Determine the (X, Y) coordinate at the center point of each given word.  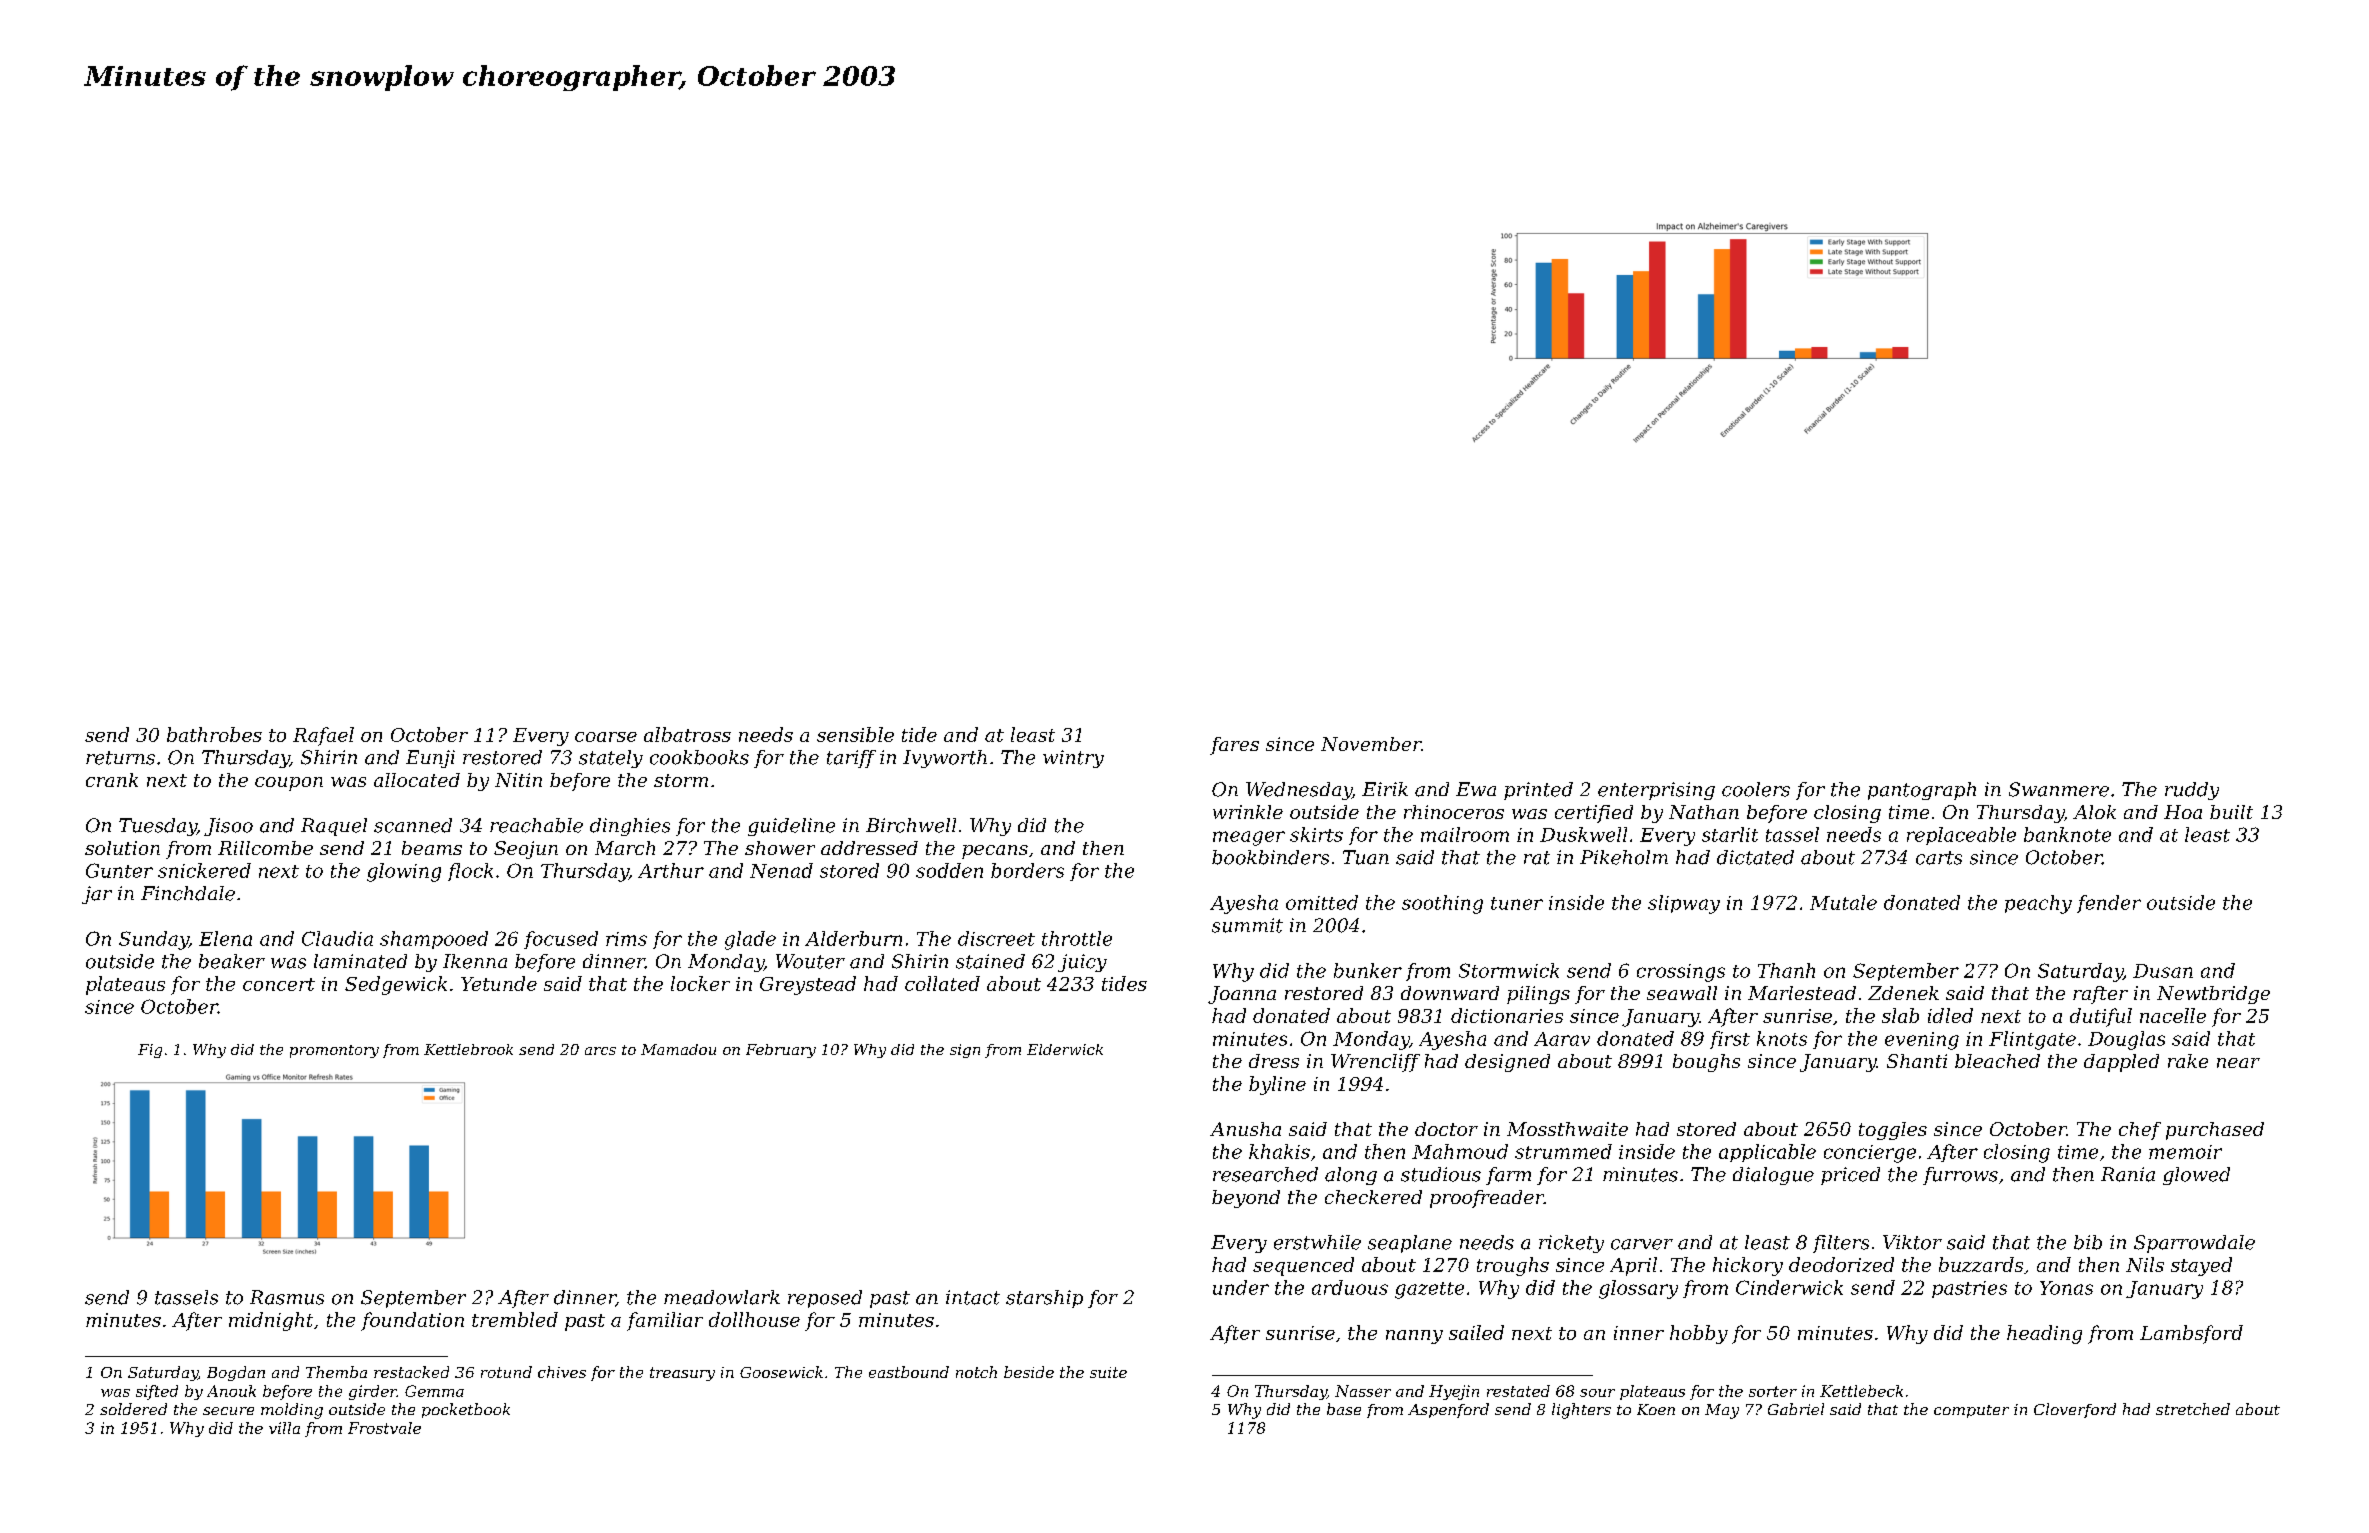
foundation (412, 1321)
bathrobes (214, 734)
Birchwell (911, 825)
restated (1518, 1391)
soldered (133, 1409)
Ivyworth (945, 759)
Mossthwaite (1567, 1129)
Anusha (1245, 1129)
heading (2044, 1334)
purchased (2215, 1131)
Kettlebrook (468, 1049)
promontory (334, 1051)
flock (470, 872)
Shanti (1917, 1061)
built (2231, 812)
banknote (2067, 834)
